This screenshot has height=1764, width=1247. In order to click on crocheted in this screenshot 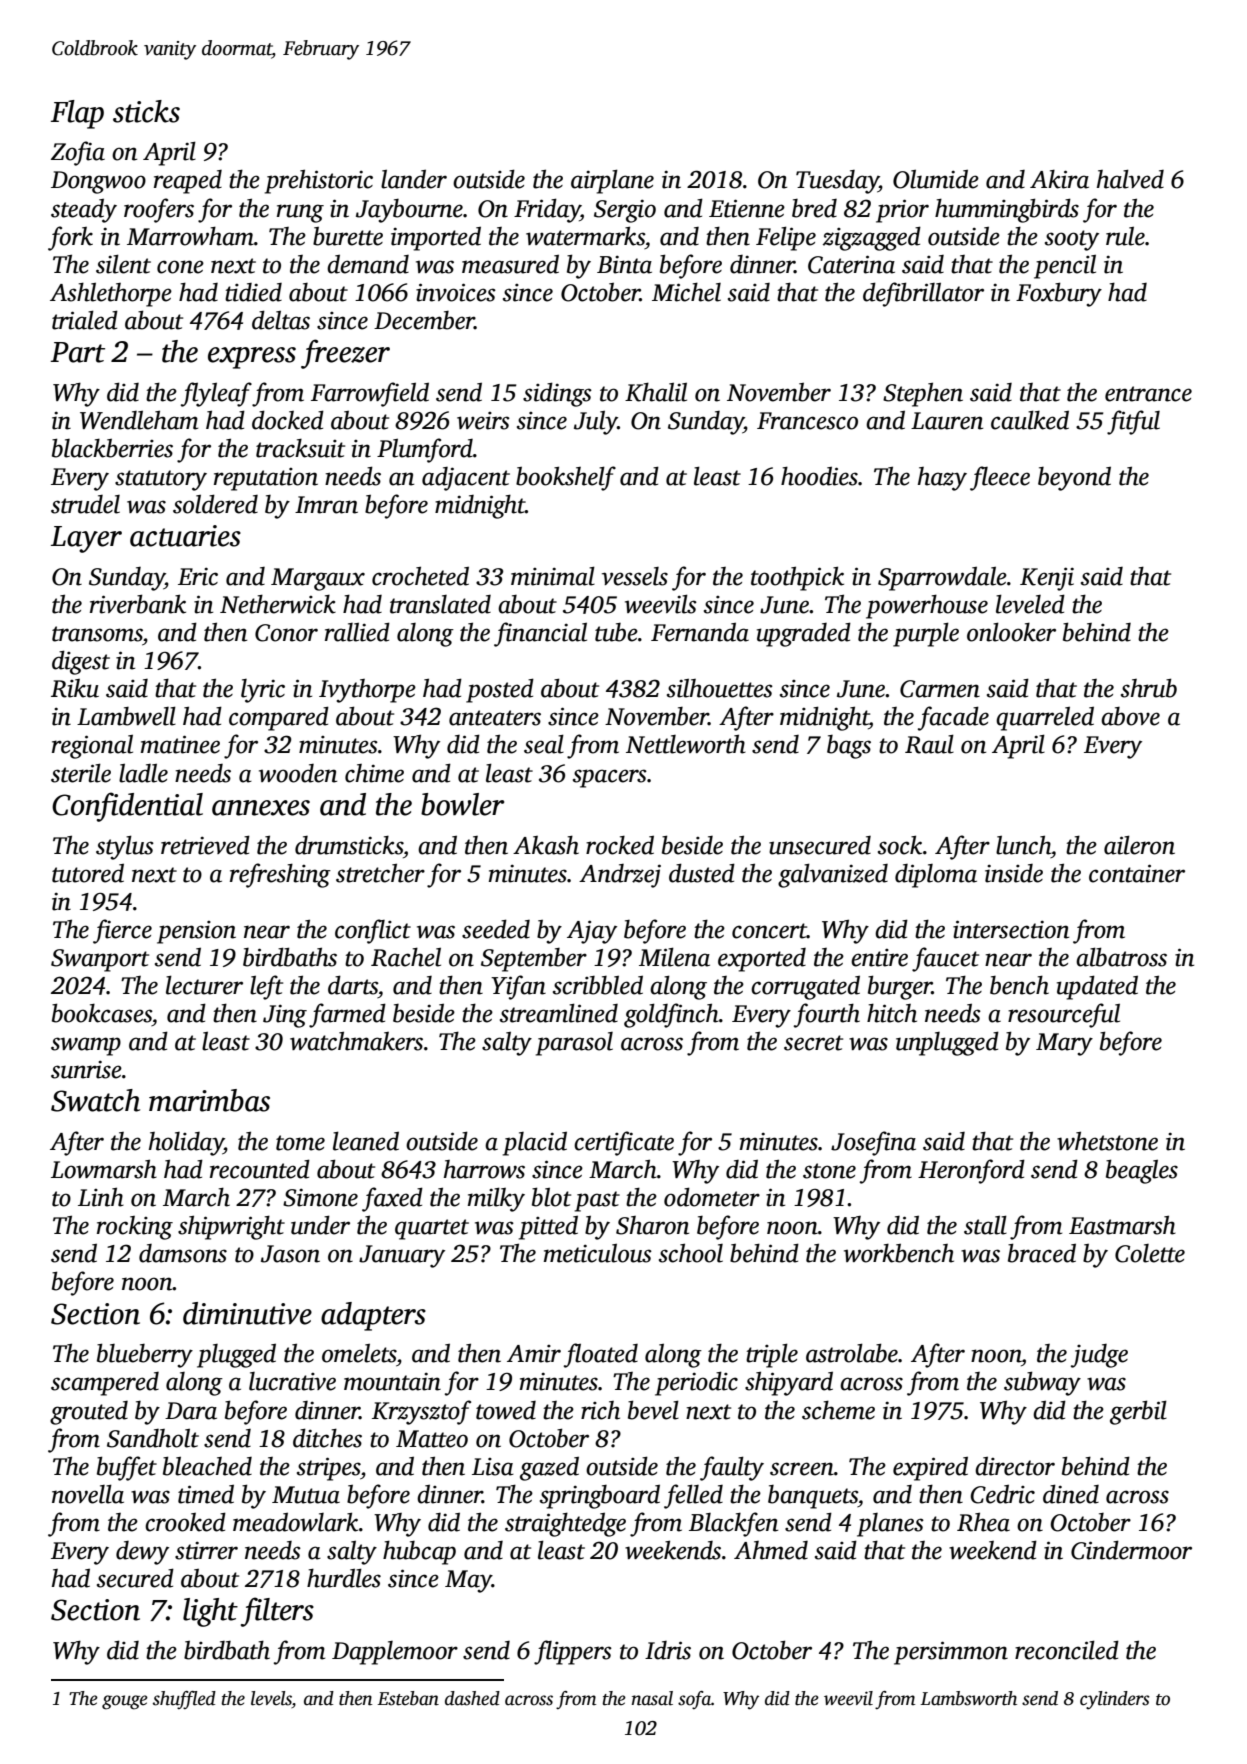, I will do `click(420, 576)`.
